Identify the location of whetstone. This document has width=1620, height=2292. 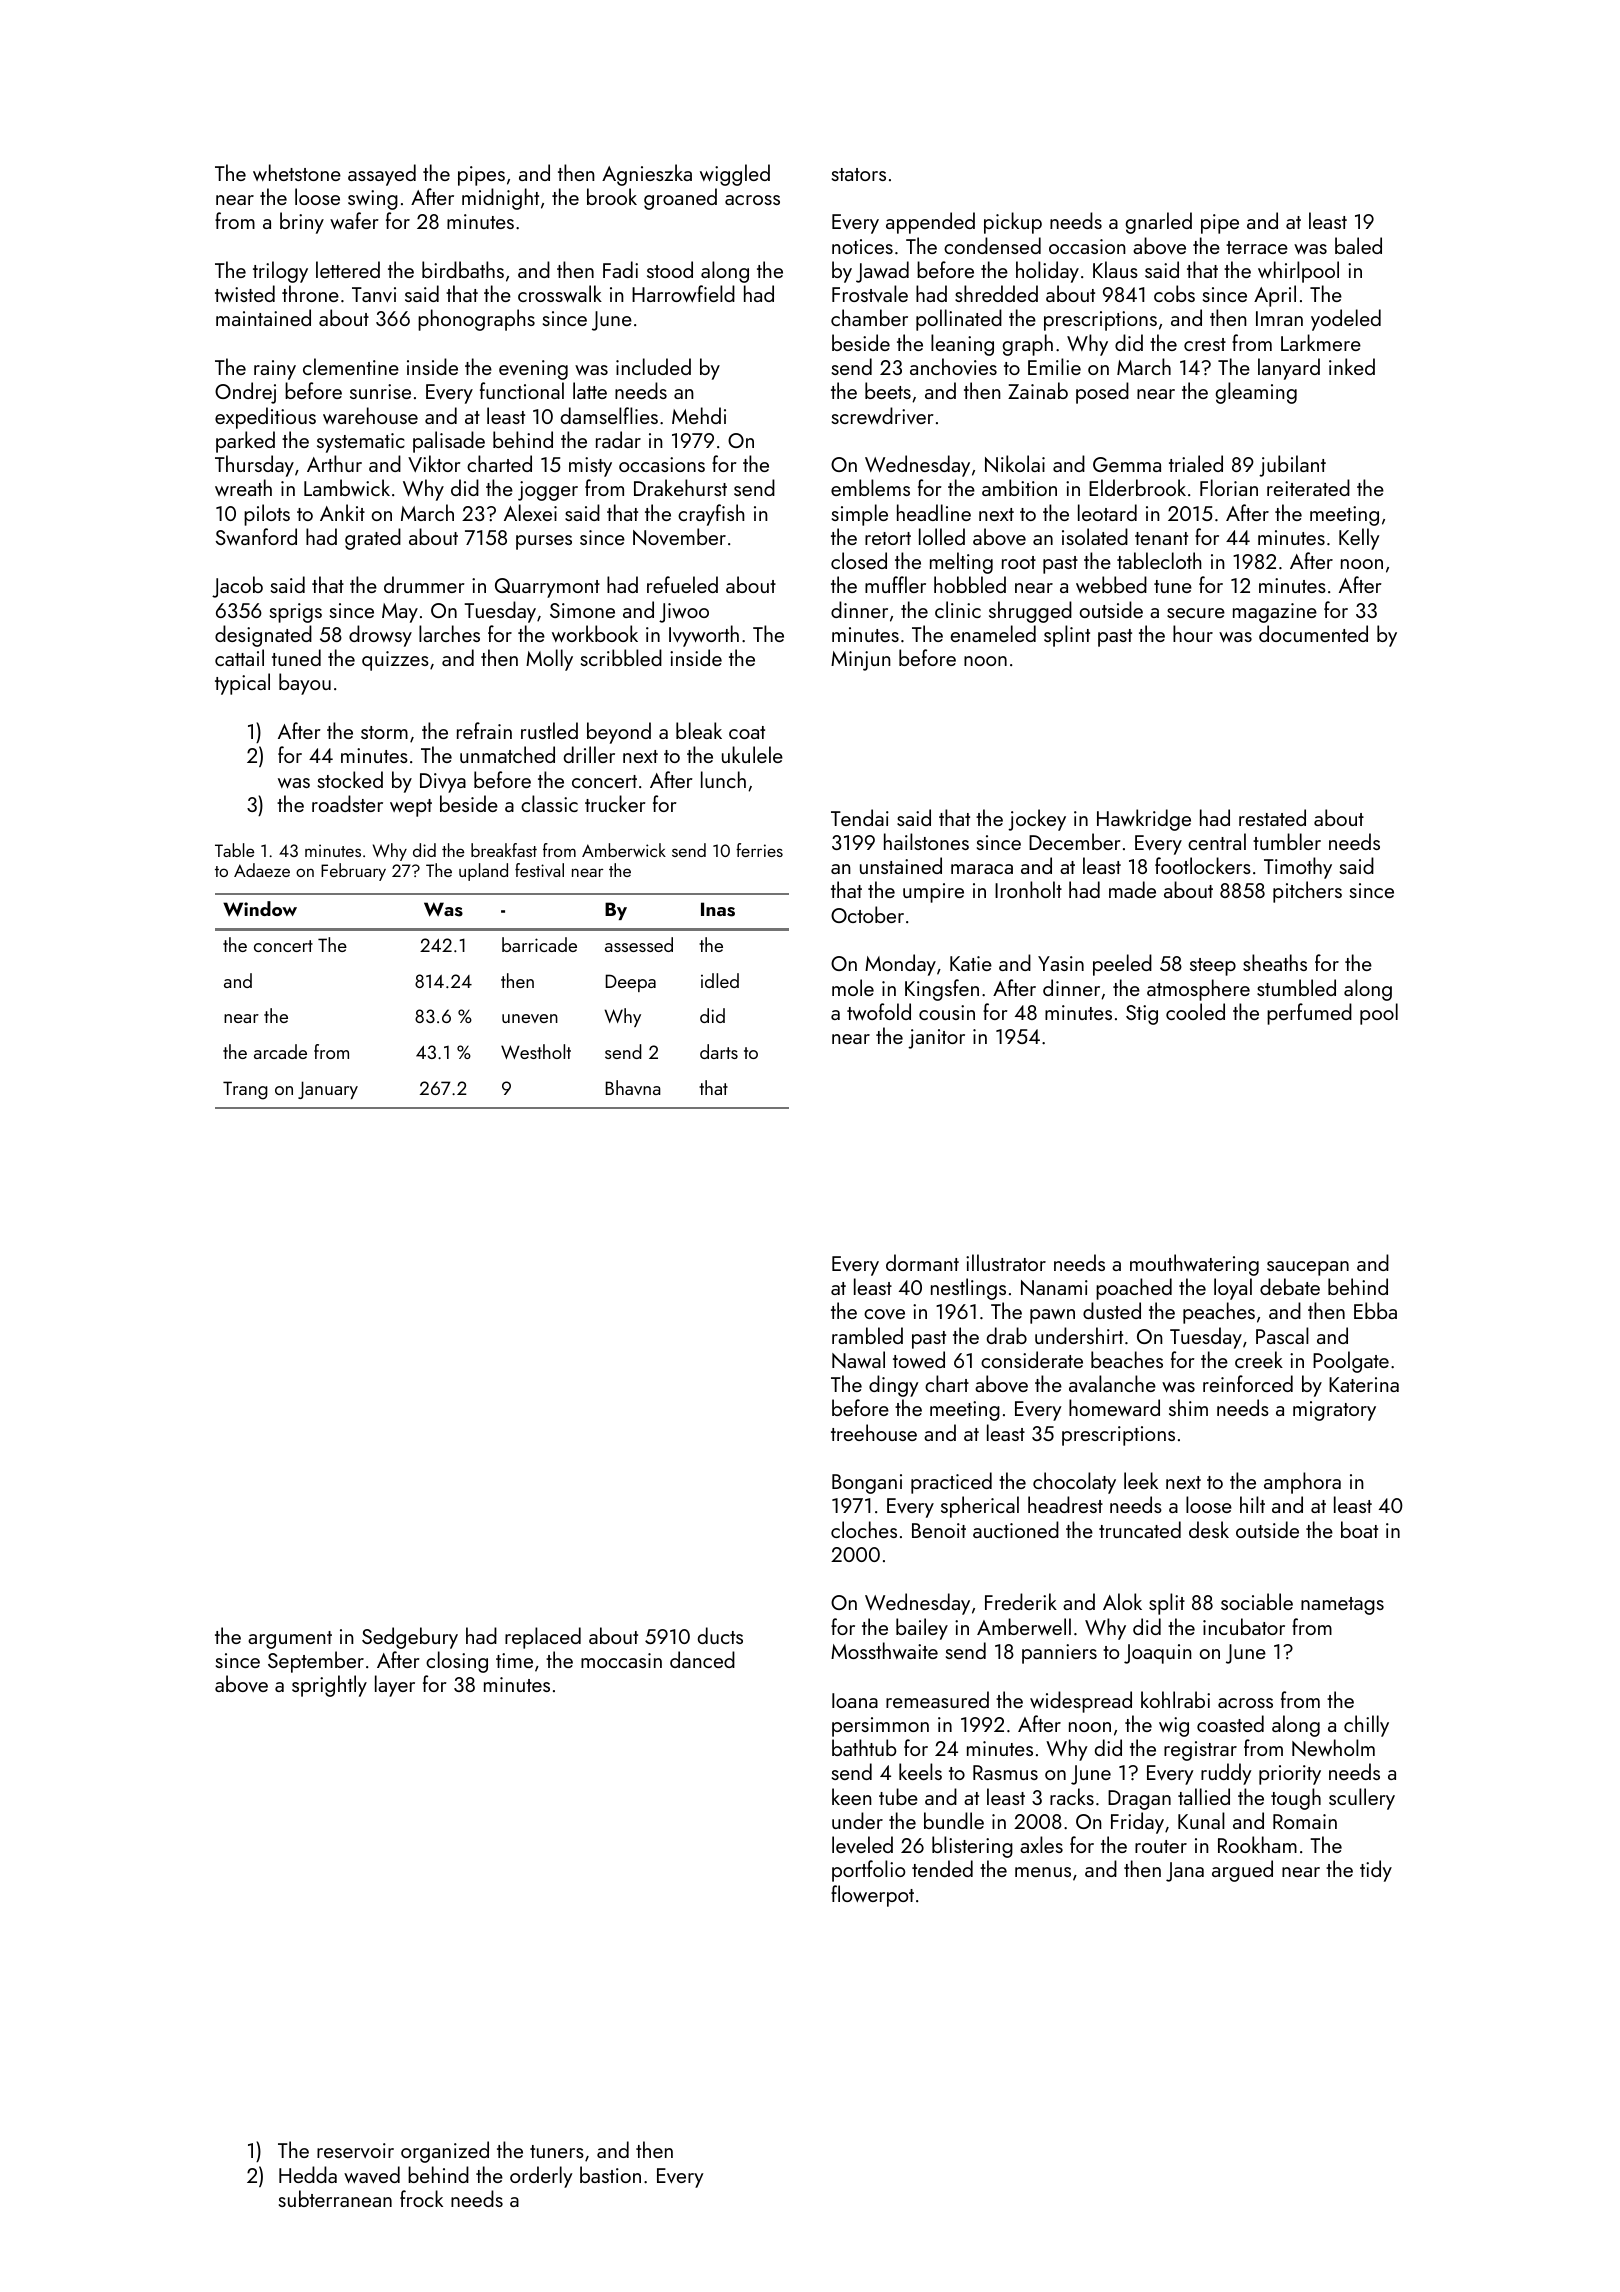
(297, 172).
